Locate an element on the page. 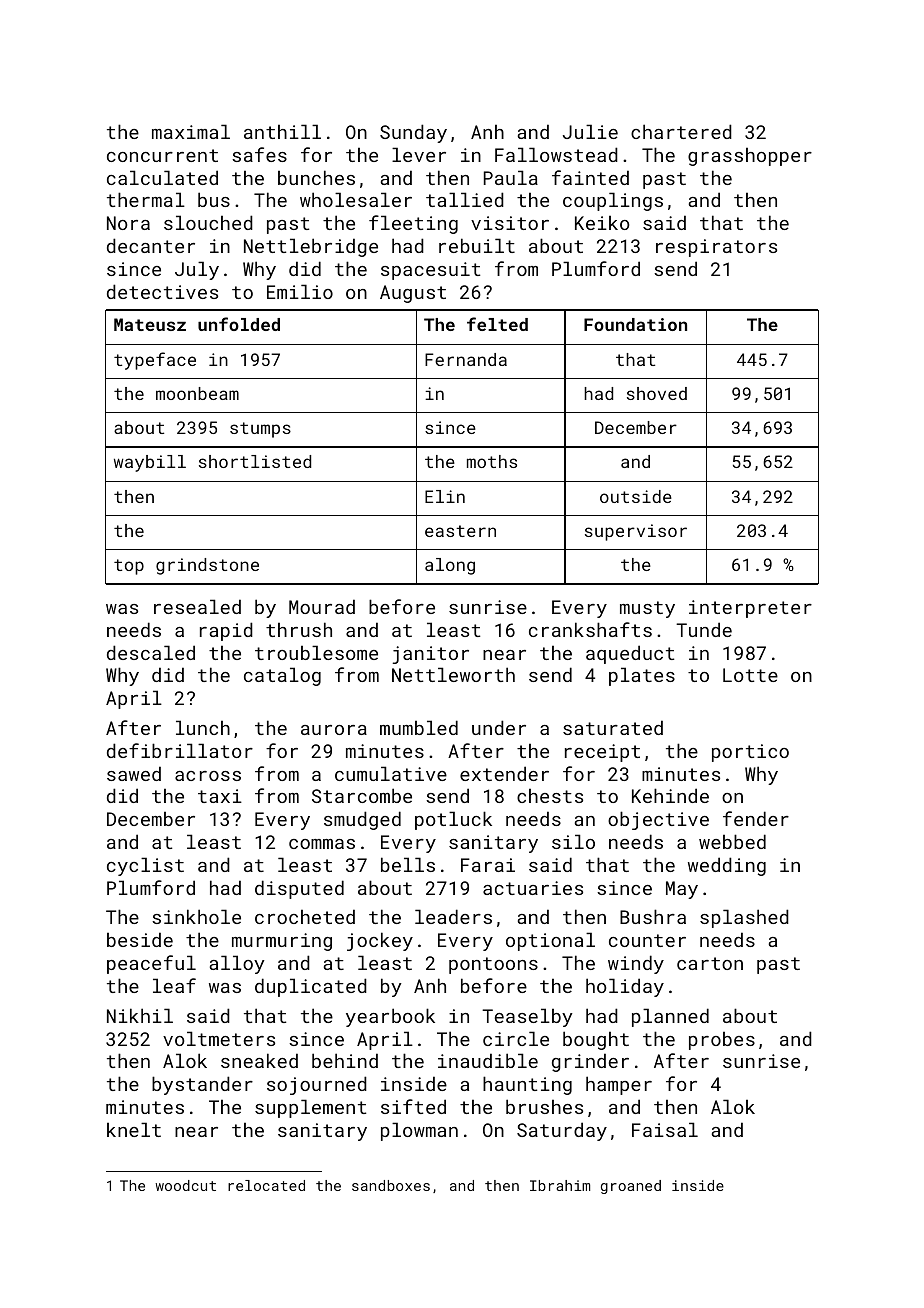 The width and height of the document is (924, 1308). Nettlebridge is located at coordinates (311, 247).
